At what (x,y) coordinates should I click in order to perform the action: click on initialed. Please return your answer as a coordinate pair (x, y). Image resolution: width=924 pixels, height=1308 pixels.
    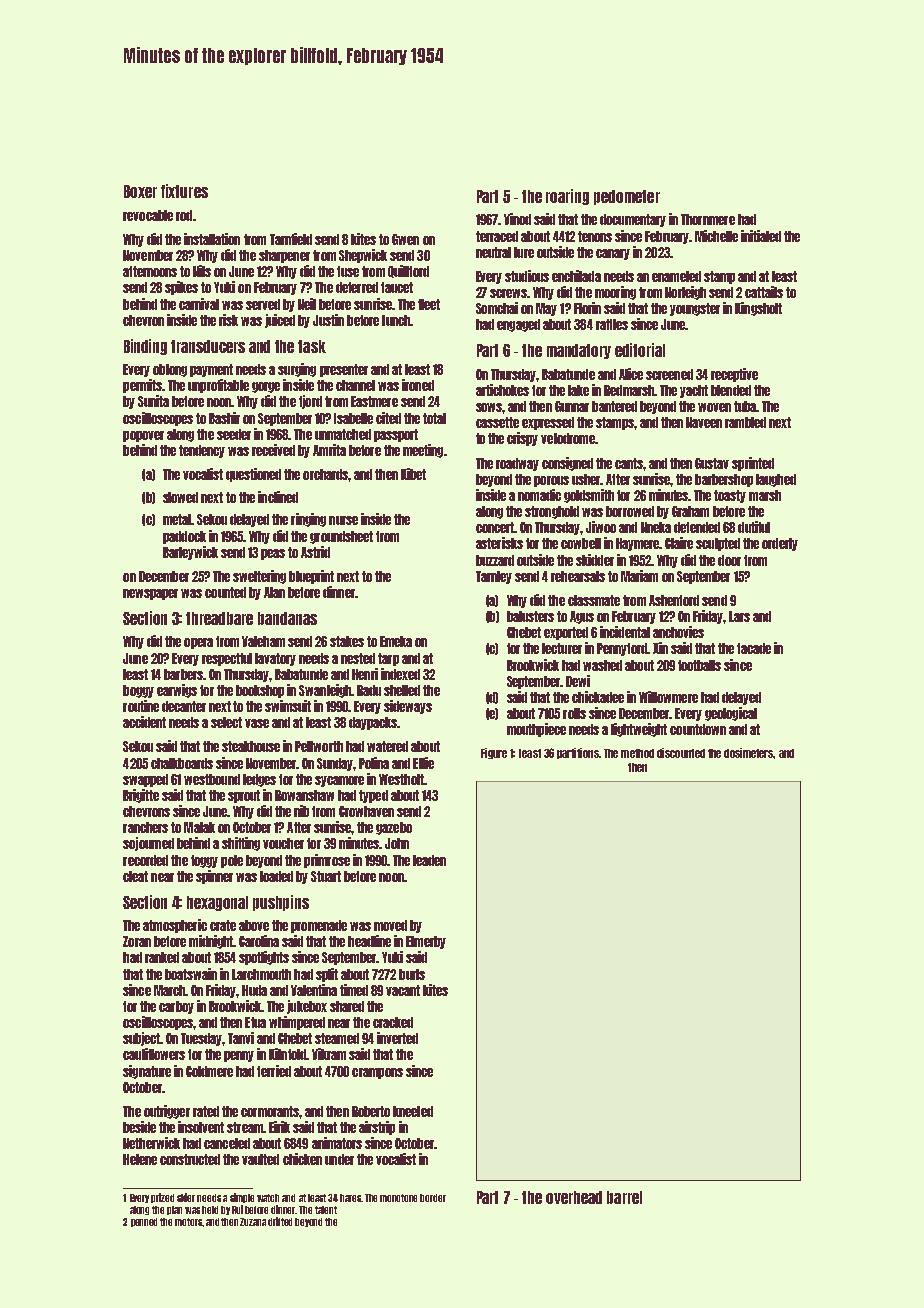
    Looking at the image, I should click on (761, 236).
